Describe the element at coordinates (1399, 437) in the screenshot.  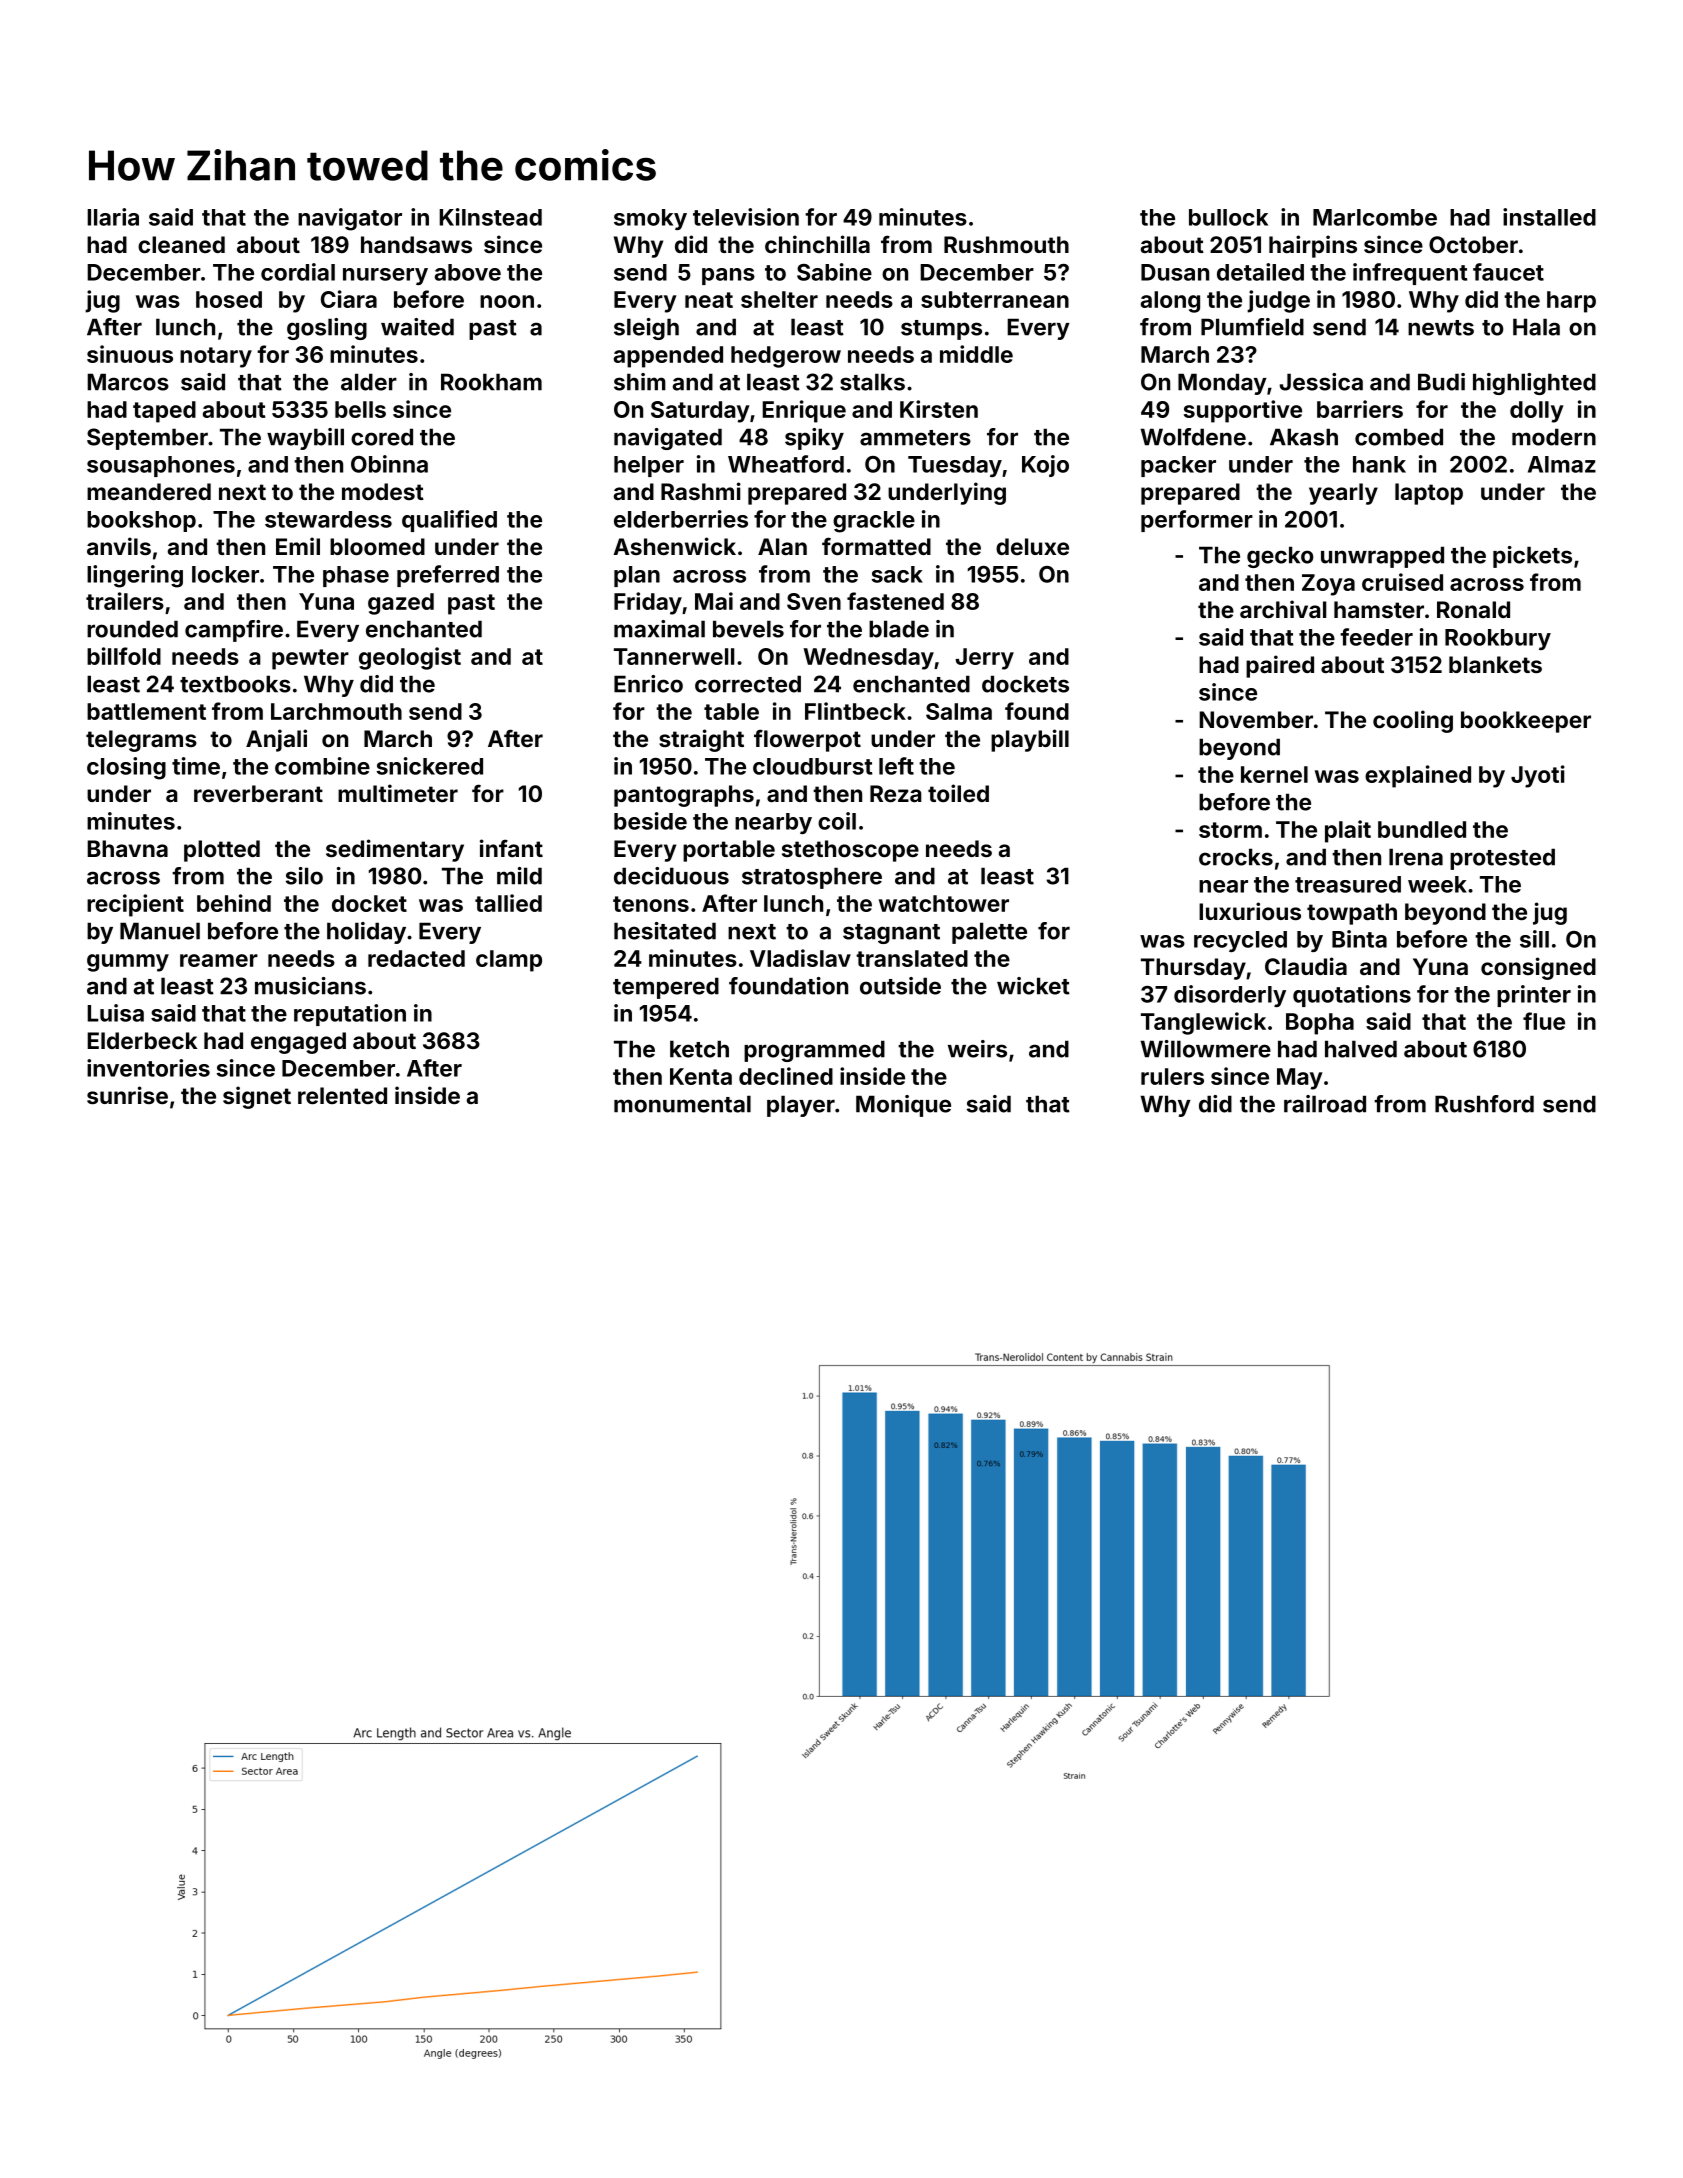
I see `combed` at that location.
